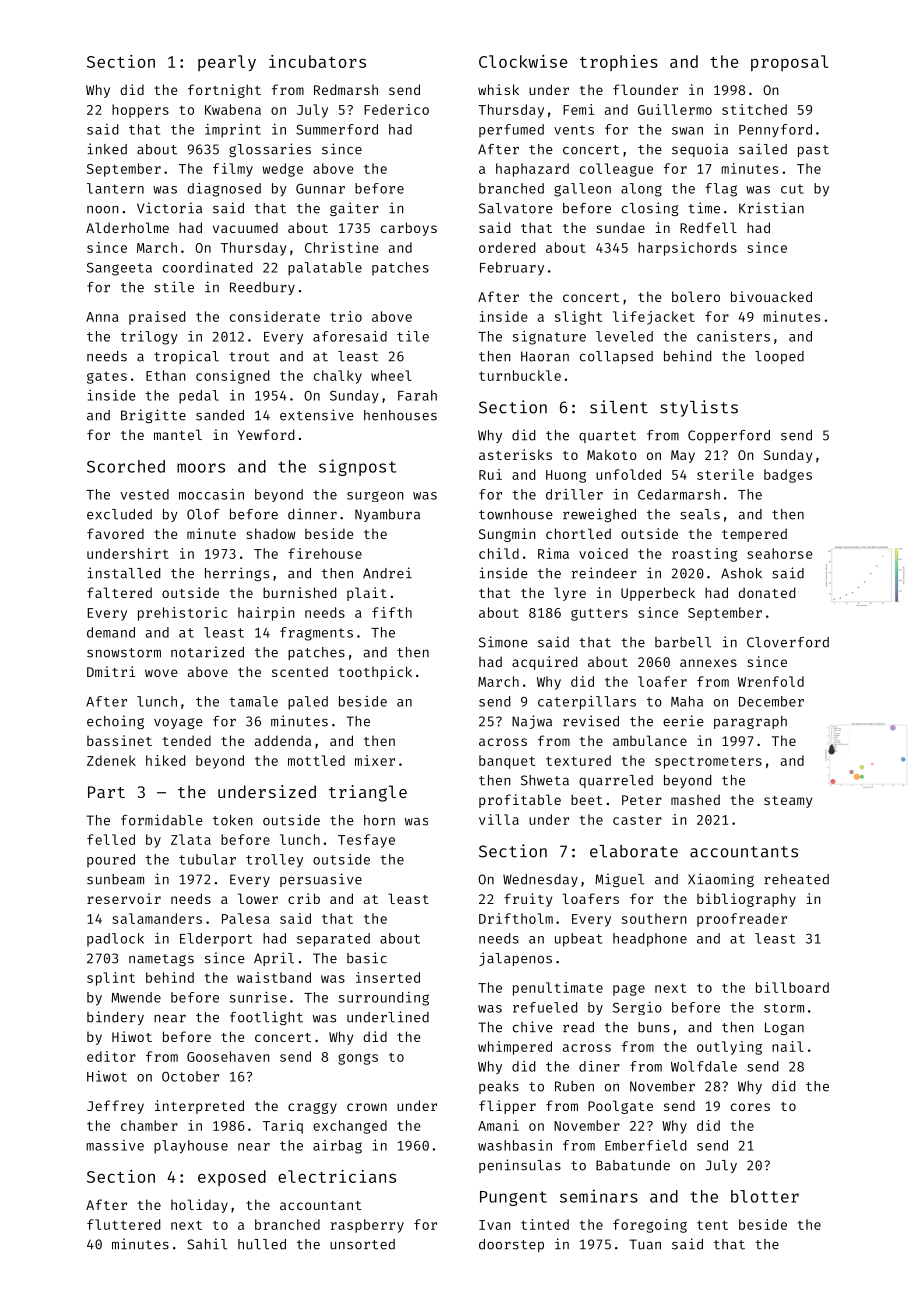 This screenshot has width=924, height=1308. I want to click on canisters, so click(733, 336).
